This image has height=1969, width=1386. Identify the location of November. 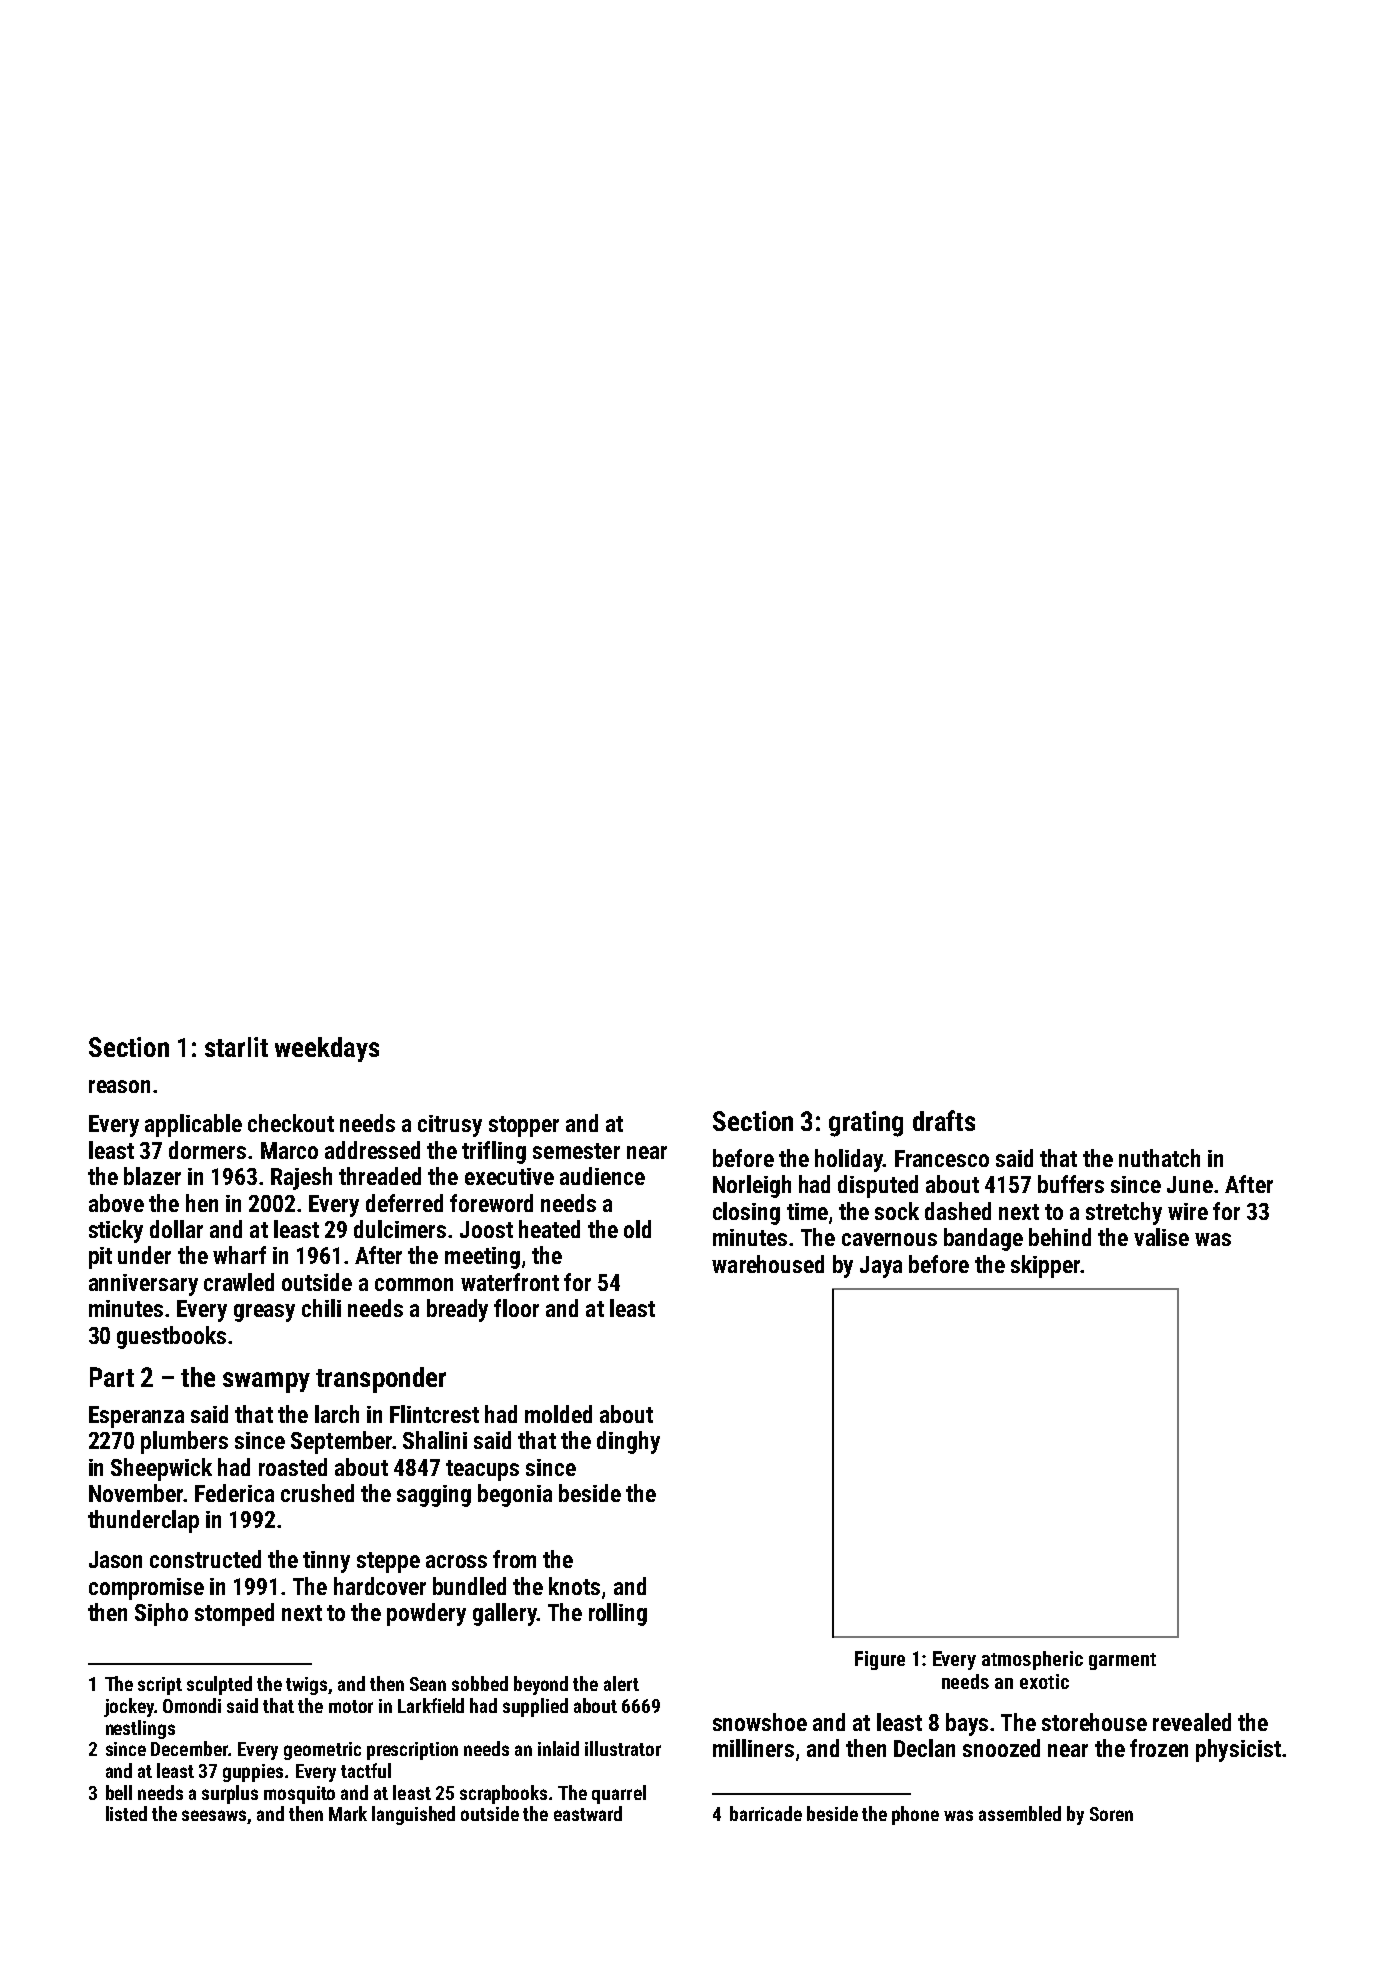
(136, 1493).
